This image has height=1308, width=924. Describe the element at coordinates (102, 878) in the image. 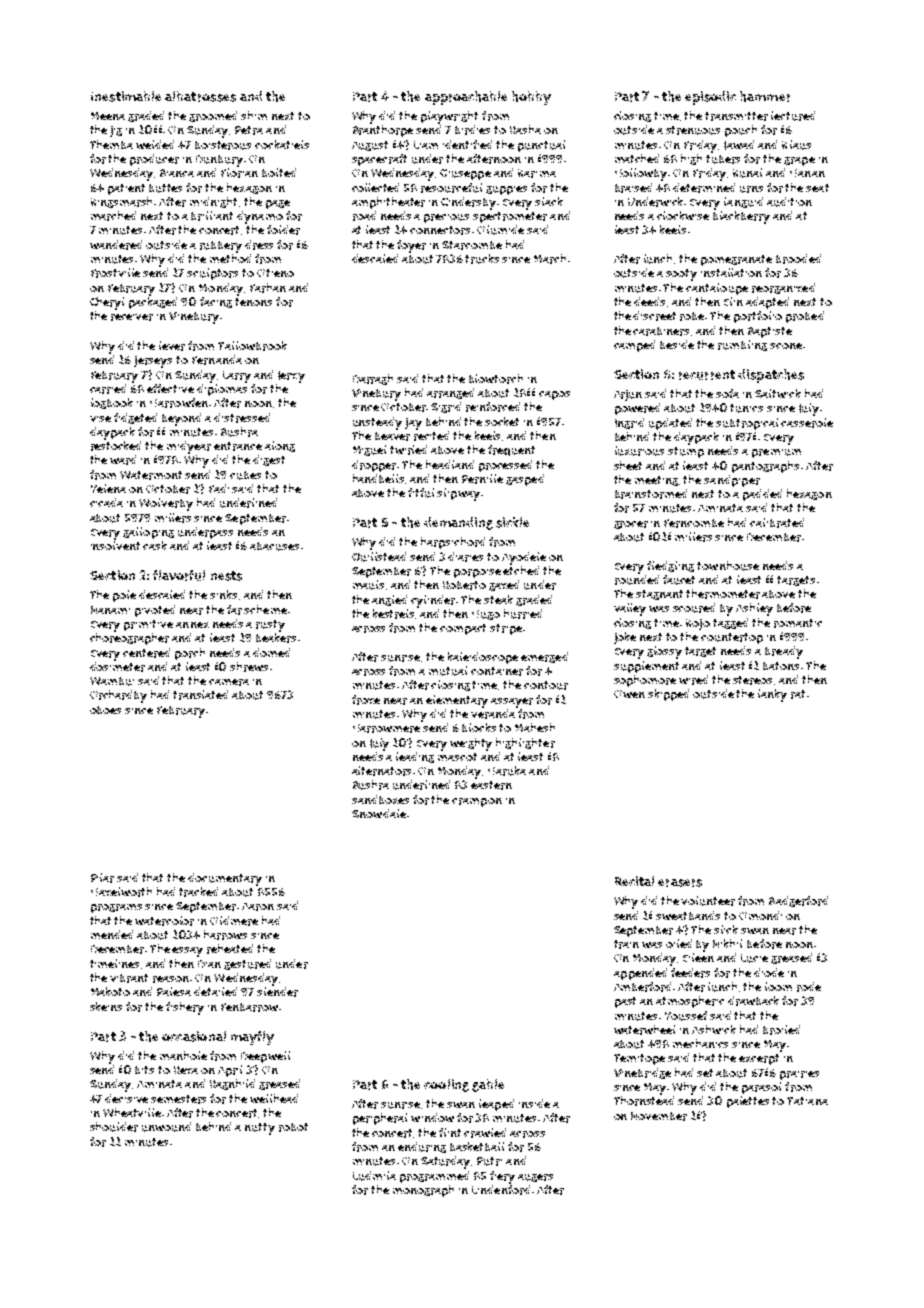

I see `Pilar` at that location.
